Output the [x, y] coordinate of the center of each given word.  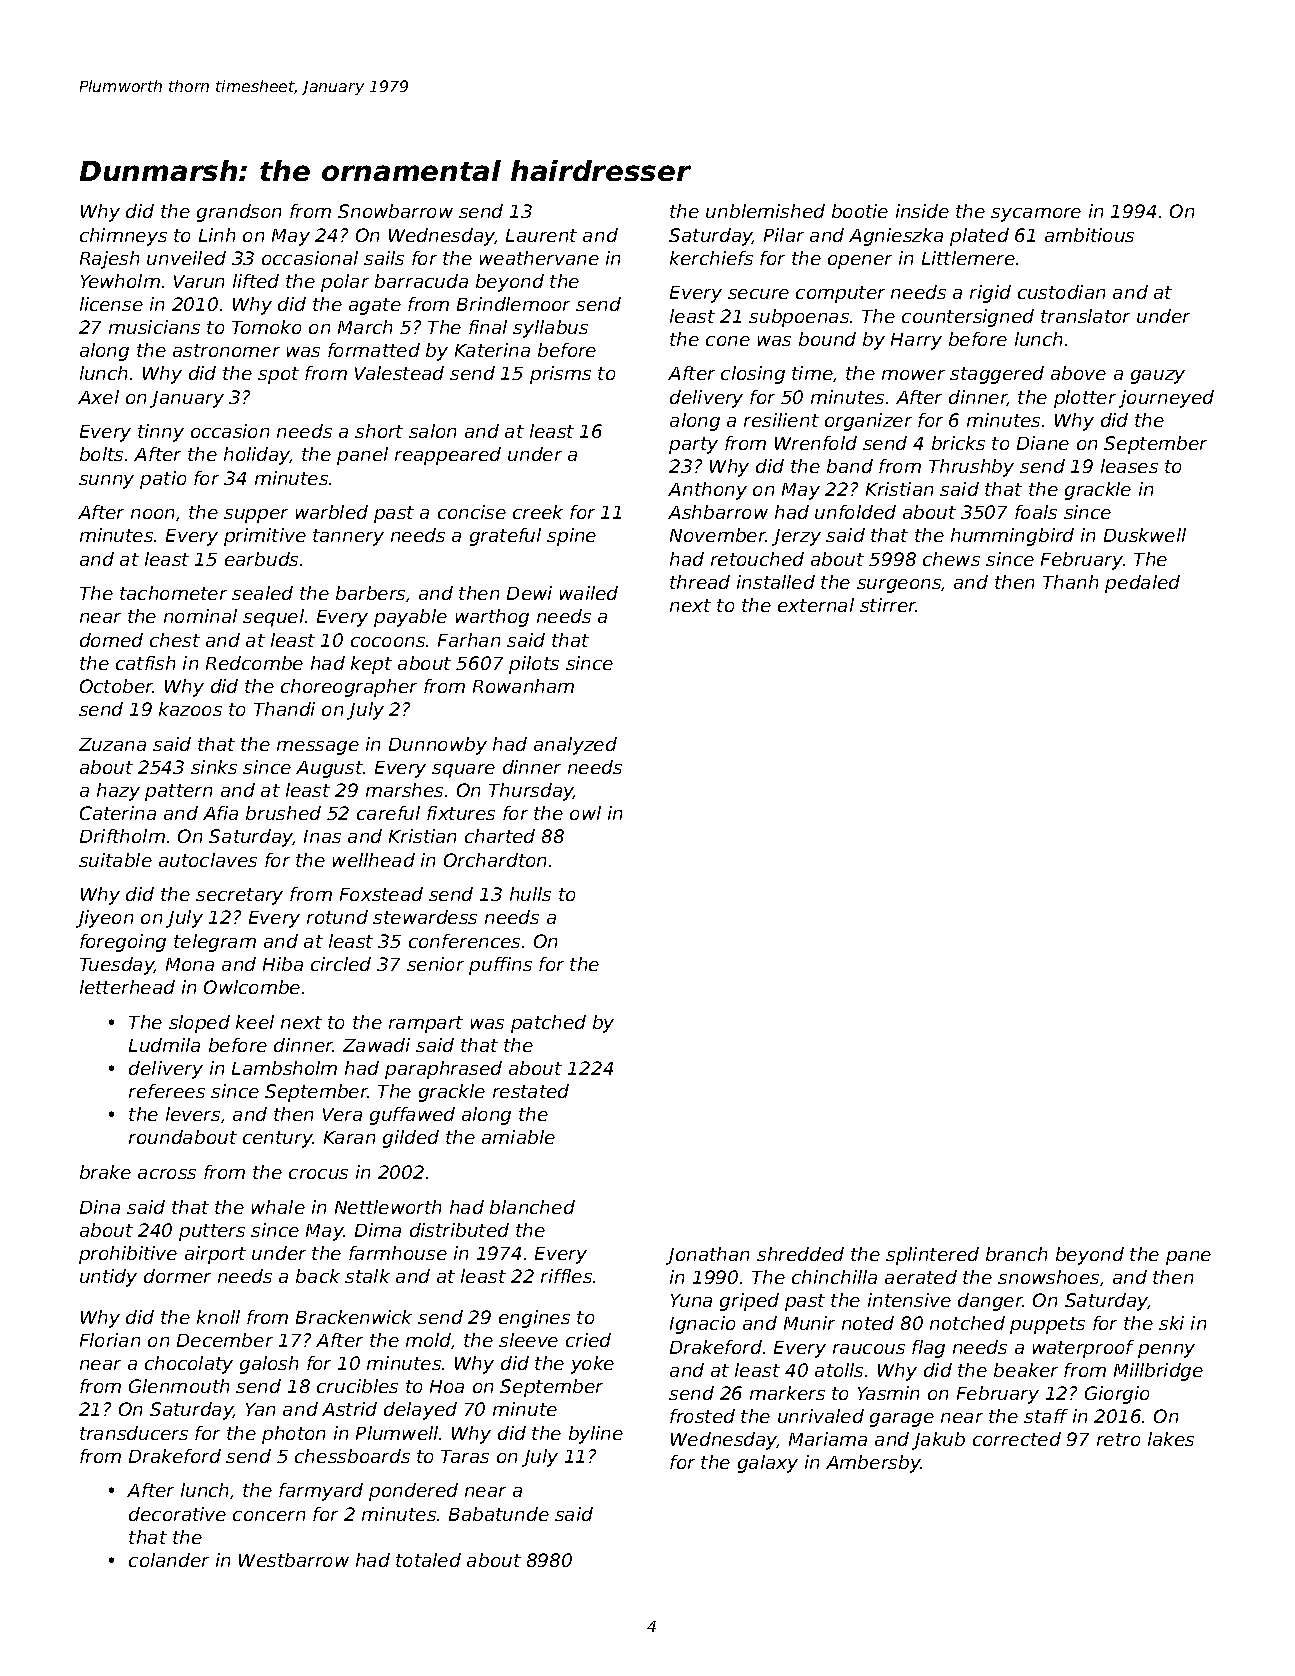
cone [728, 341]
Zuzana [112, 744]
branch [1016, 1254]
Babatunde [499, 1514]
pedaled [1142, 584]
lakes [1171, 1439]
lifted [256, 281]
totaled [428, 1560]
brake [105, 1172]
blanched [532, 1207]
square [463, 771]
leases [1129, 466]
